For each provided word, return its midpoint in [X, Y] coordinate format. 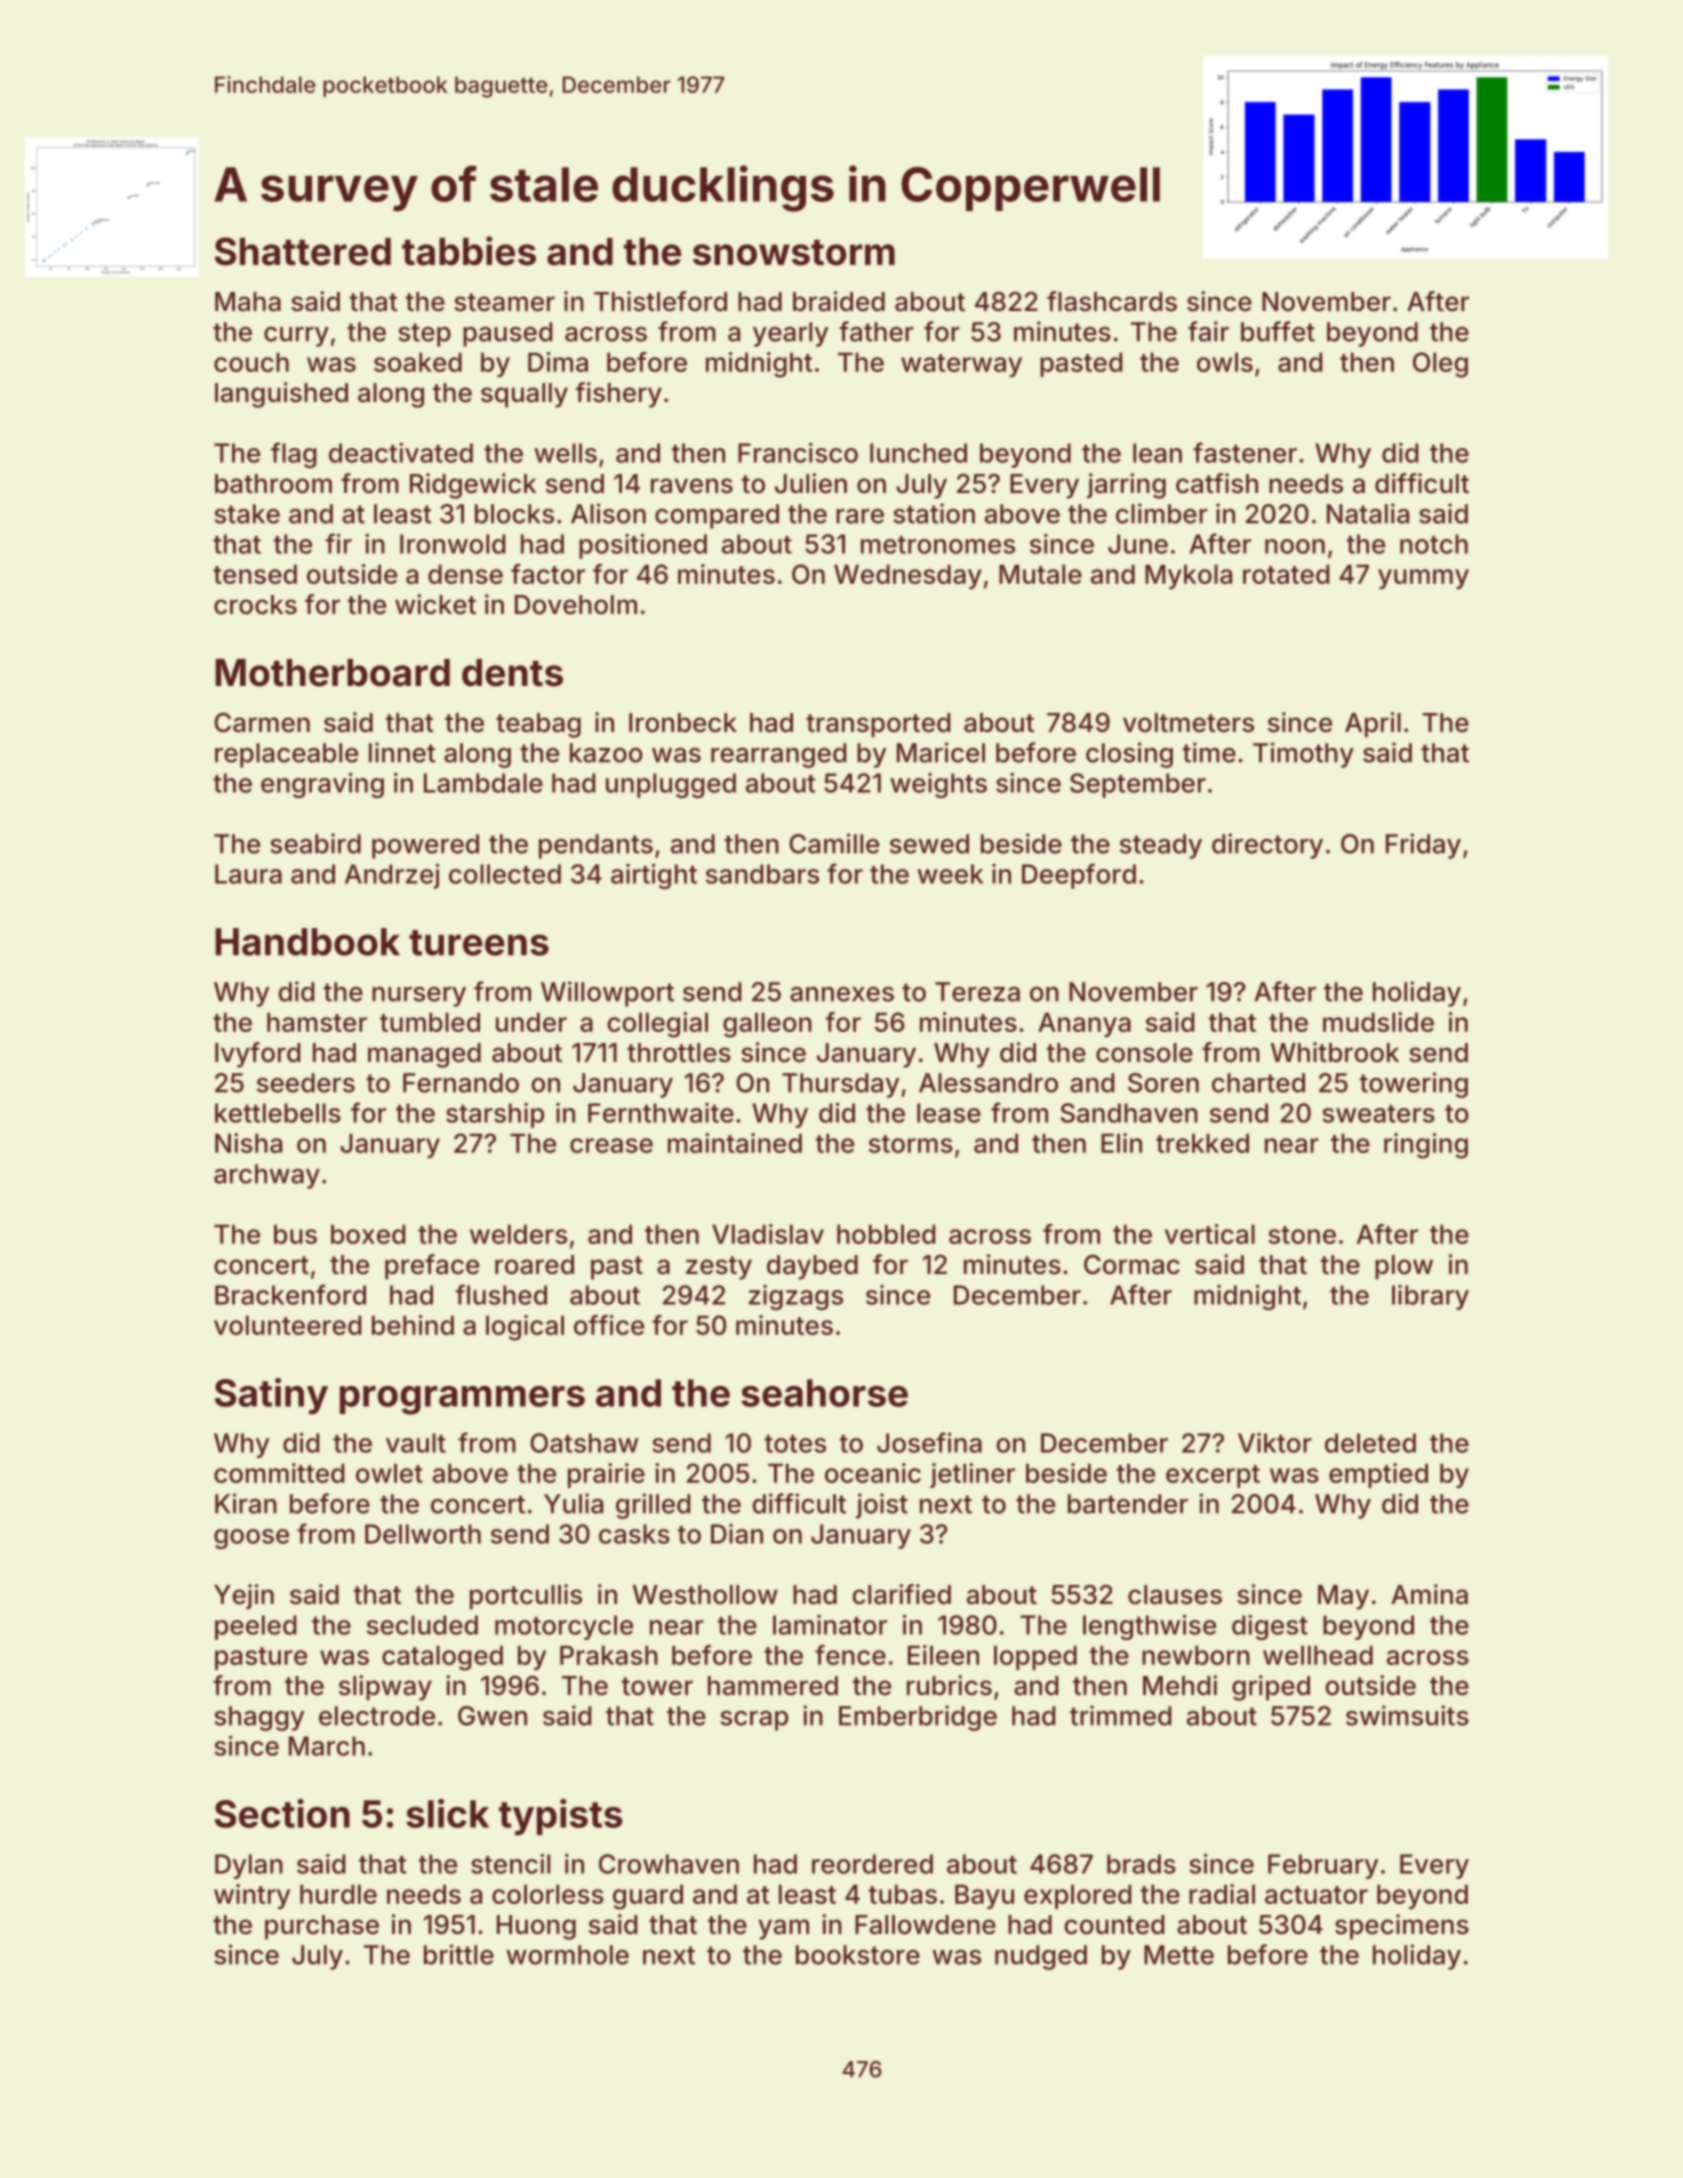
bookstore [858, 1955]
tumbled [430, 1022]
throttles [679, 1053]
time [1209, 752]
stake [247, 514]
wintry [252, 1896]
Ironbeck [683, 723]
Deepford [1079, 876]
